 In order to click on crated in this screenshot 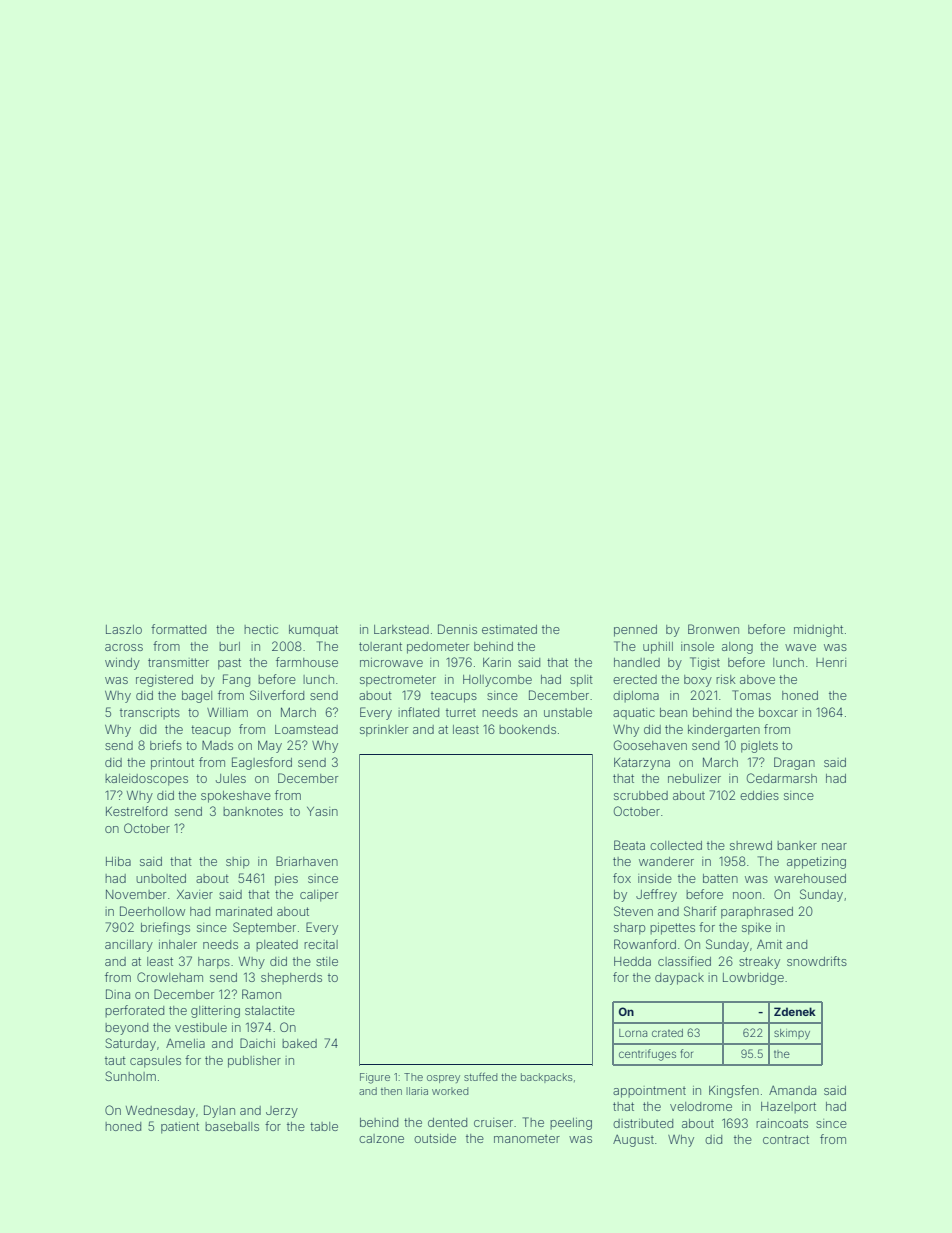, I will do `click(667, 1033)`.
